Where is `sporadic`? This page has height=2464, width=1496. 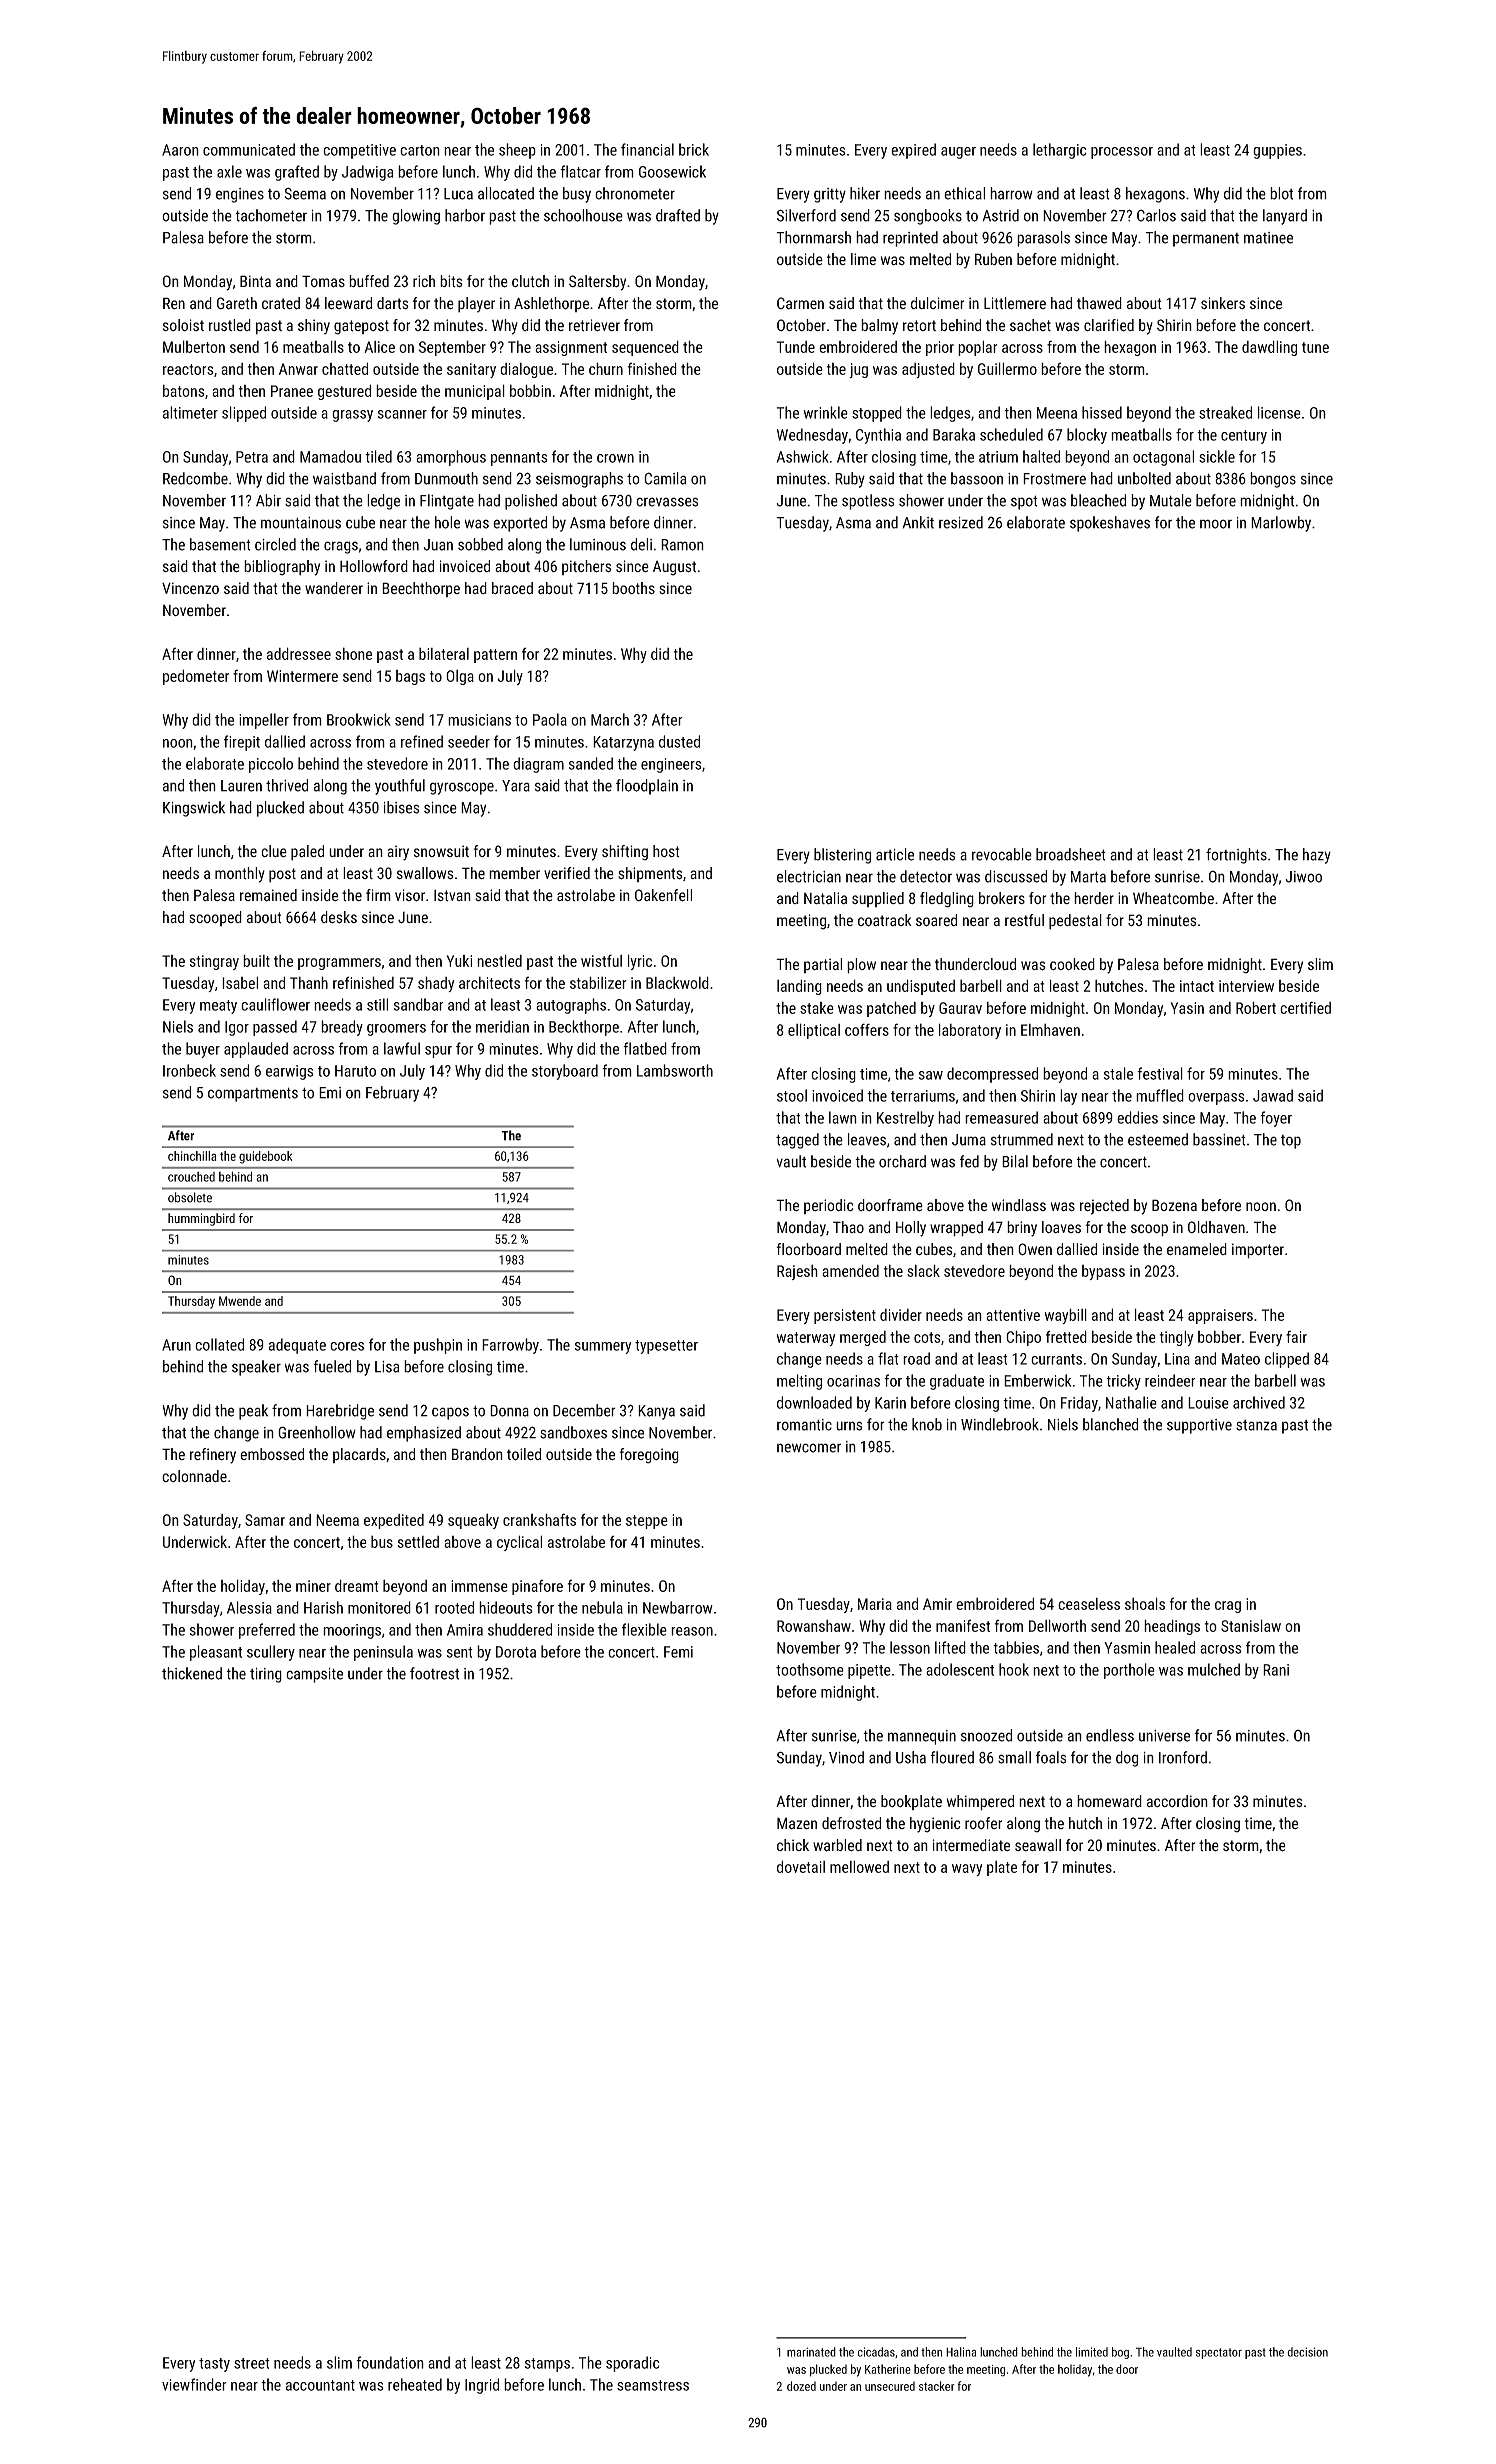 sporadic is located at coordinates (633, 2364).
